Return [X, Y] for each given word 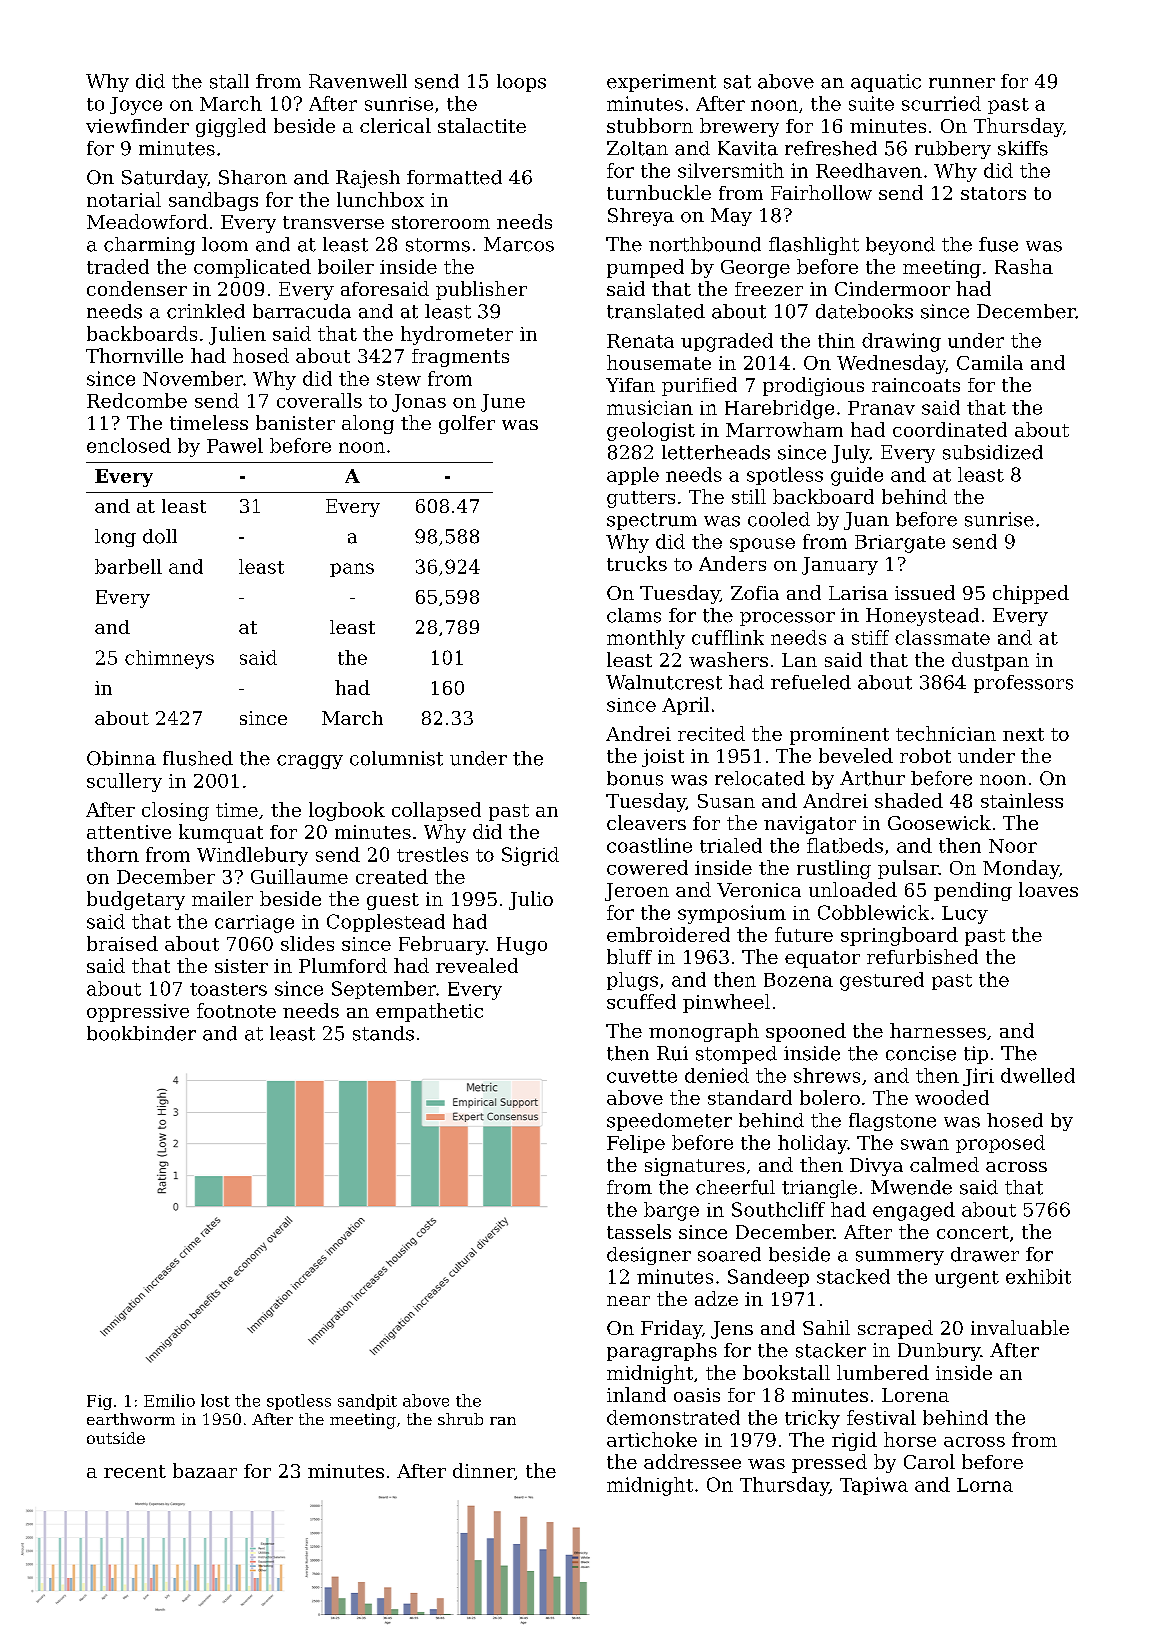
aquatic [886, 83]
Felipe [636, 1144]
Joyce [136, 106]
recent [135, 1471]
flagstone [892, 1122]
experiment [661, 83]
